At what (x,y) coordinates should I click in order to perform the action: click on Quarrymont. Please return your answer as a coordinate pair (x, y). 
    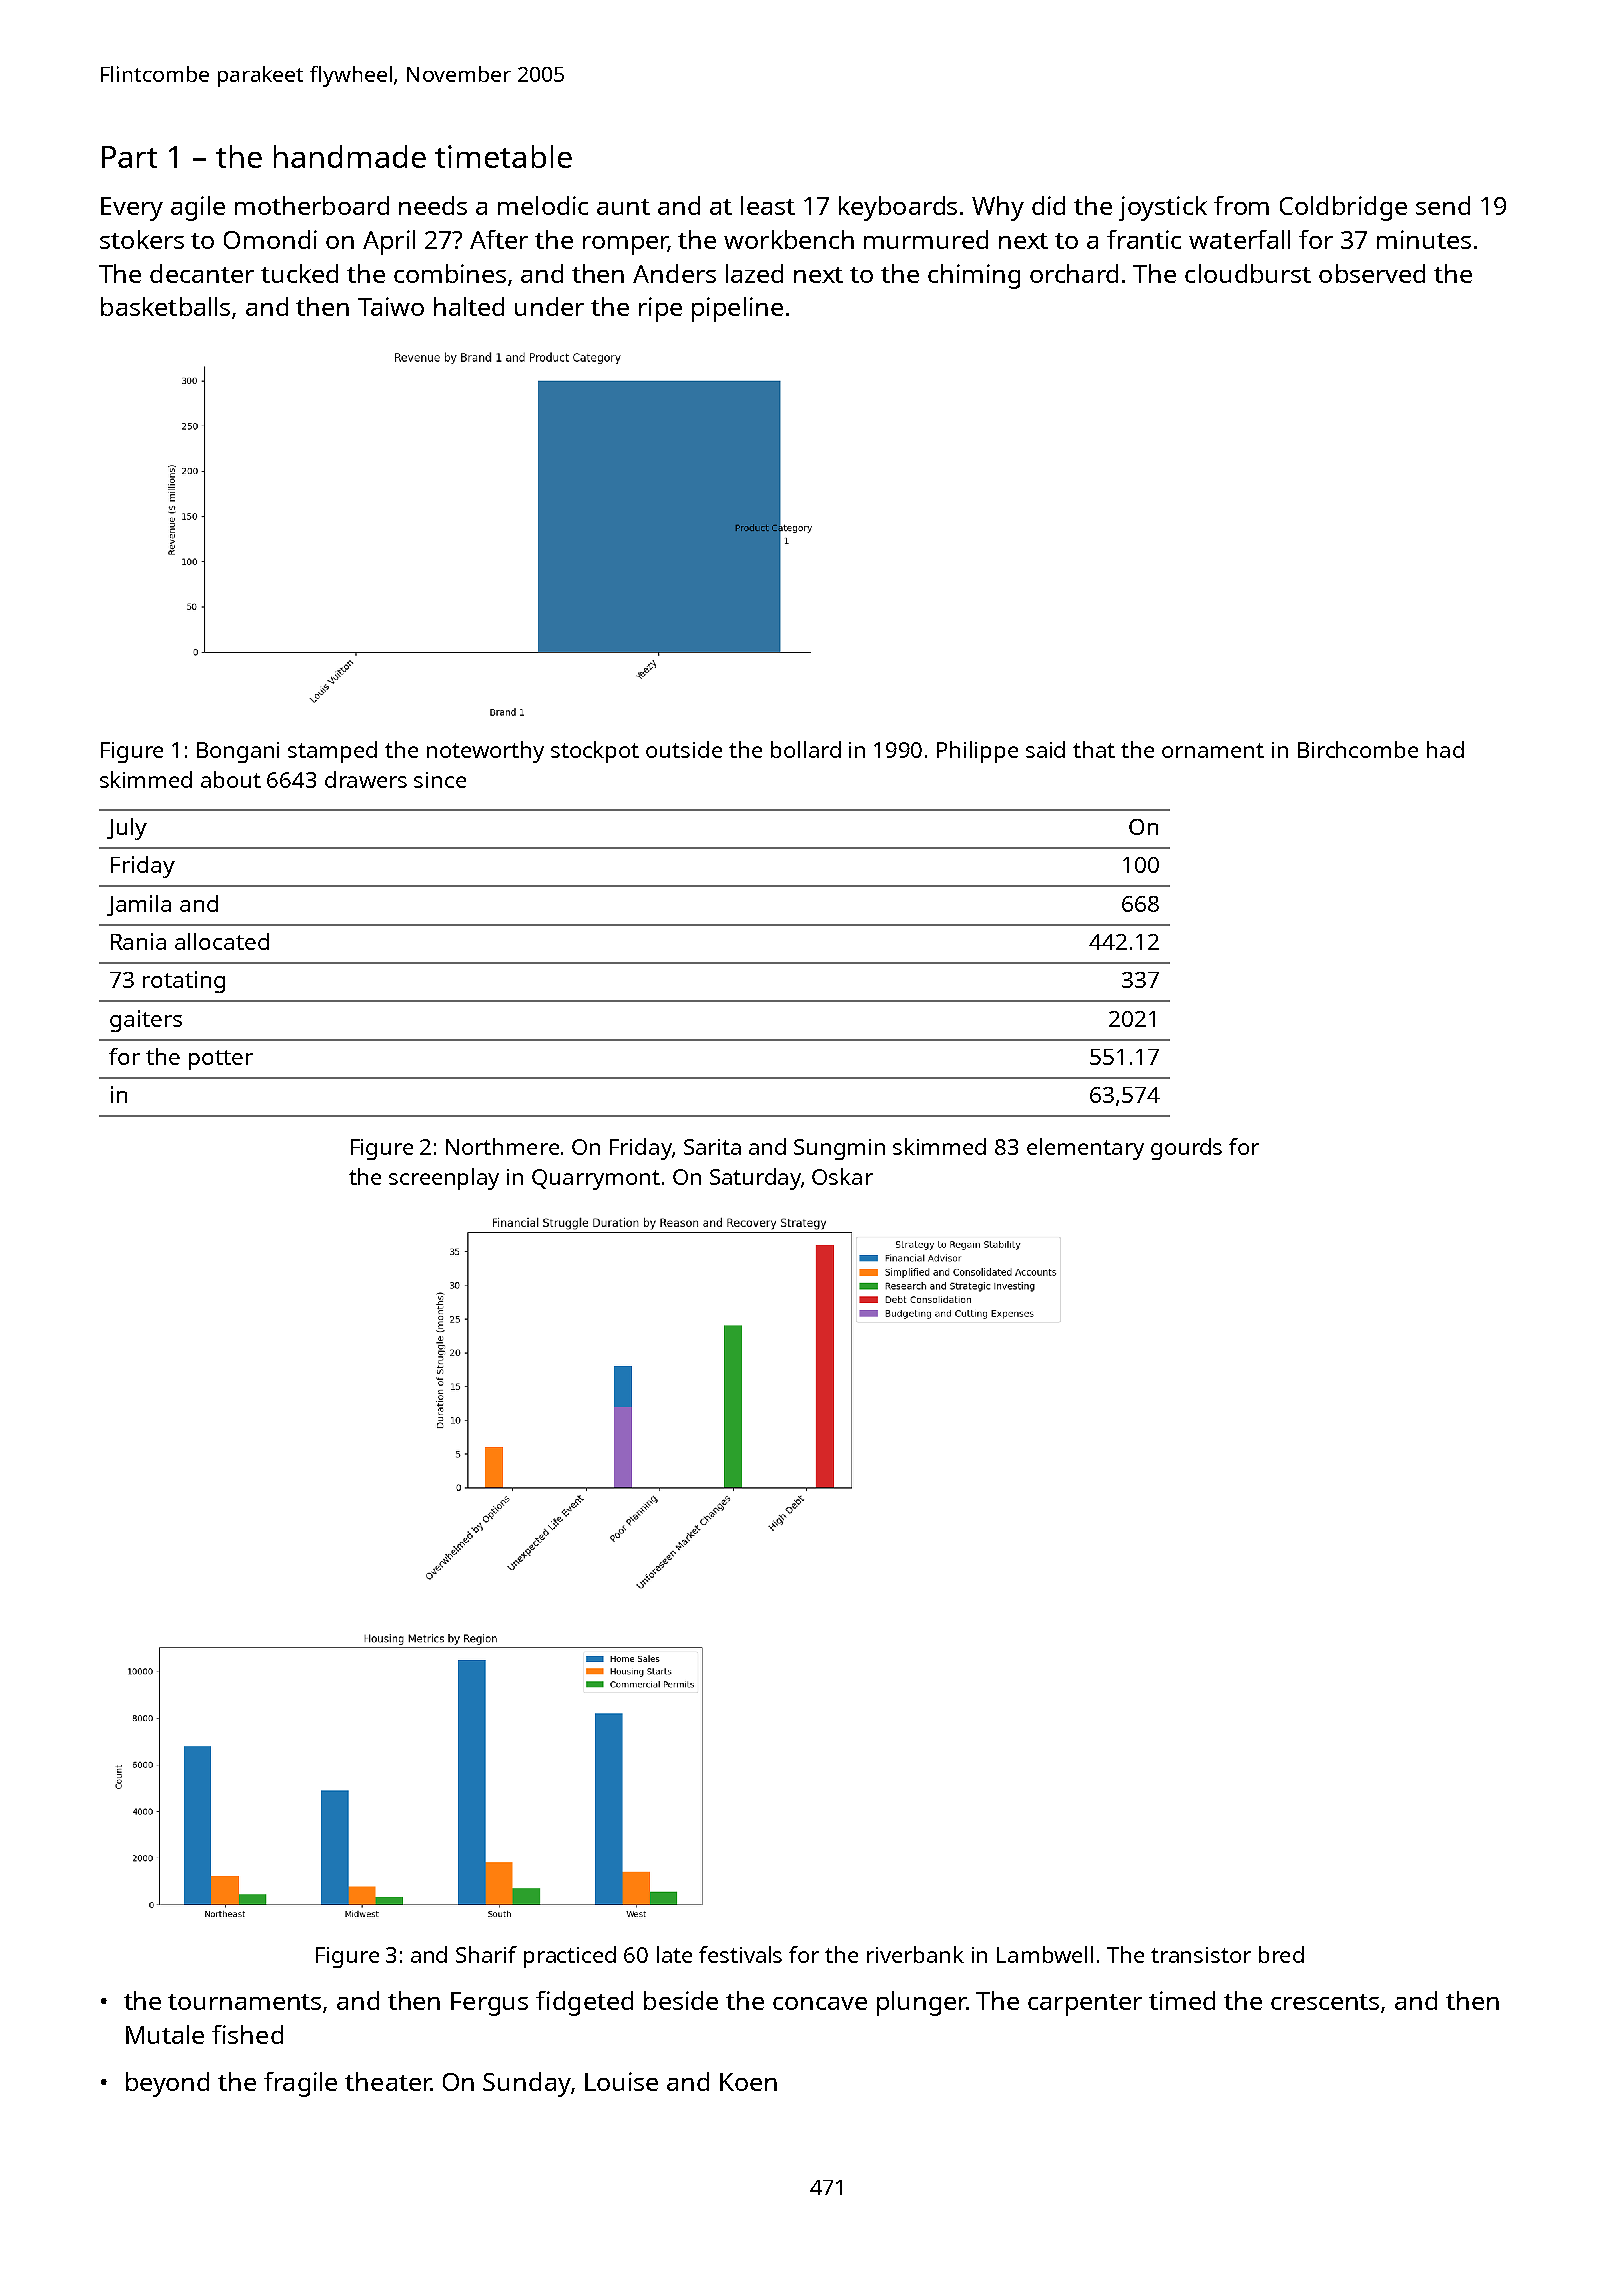
    Looking at the image, I should click on (596, 1179).
